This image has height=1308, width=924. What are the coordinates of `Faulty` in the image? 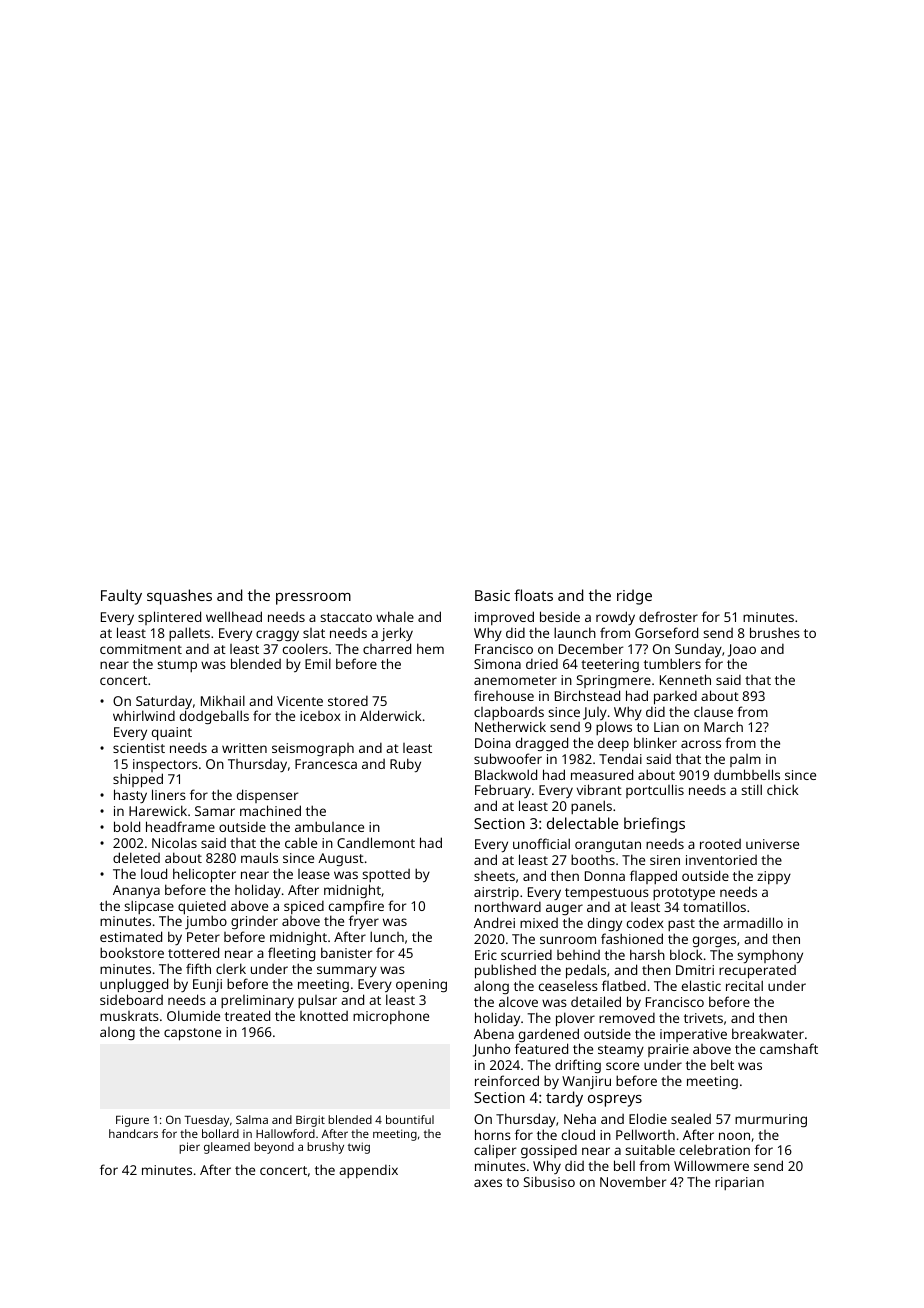 It's located at (121, 597).
